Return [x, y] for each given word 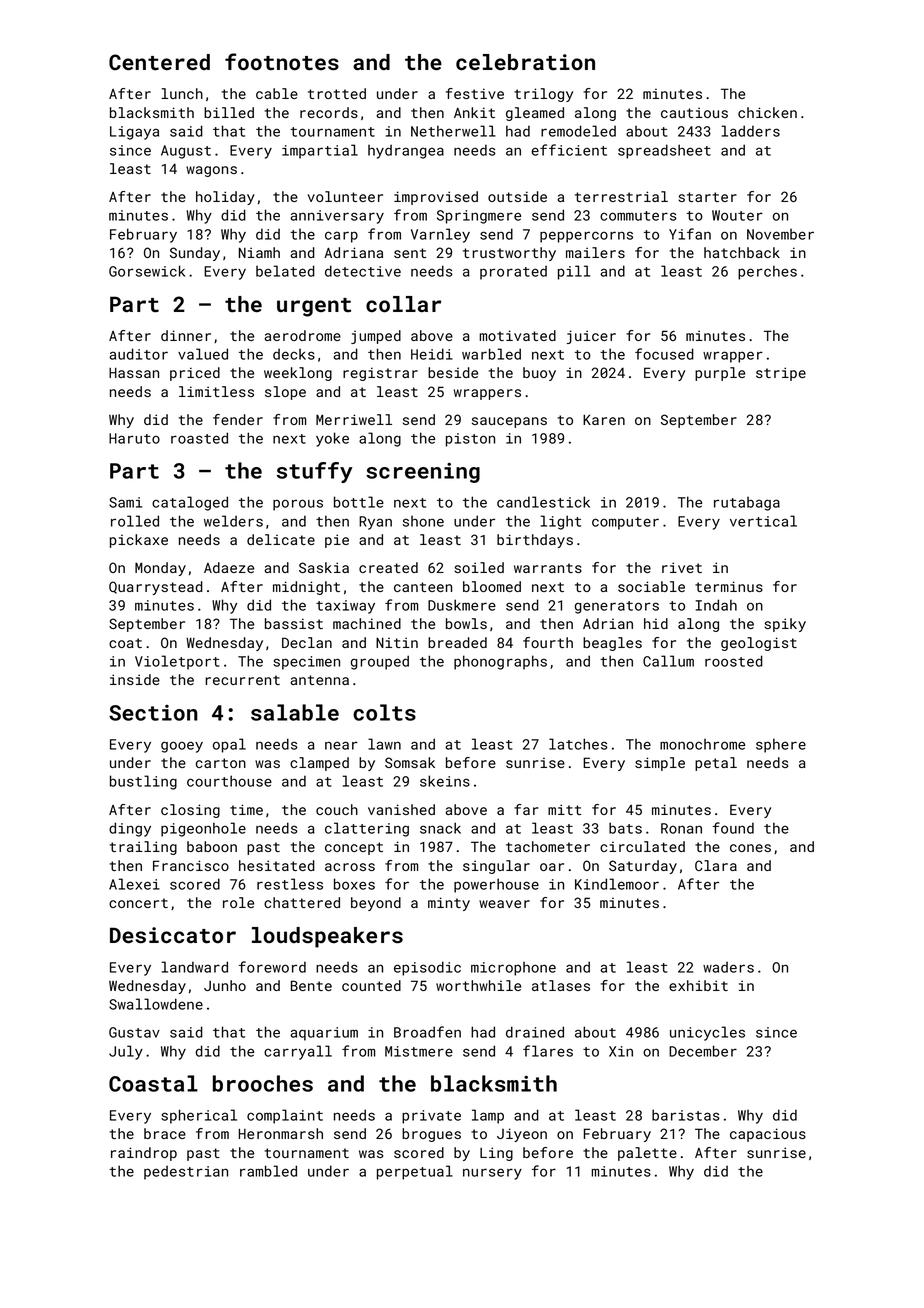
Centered [159, 62]
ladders [751, 131]
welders [233, 521]
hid [656, 623]
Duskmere [462, 605]
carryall [298, 1052]
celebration [525, 62]
